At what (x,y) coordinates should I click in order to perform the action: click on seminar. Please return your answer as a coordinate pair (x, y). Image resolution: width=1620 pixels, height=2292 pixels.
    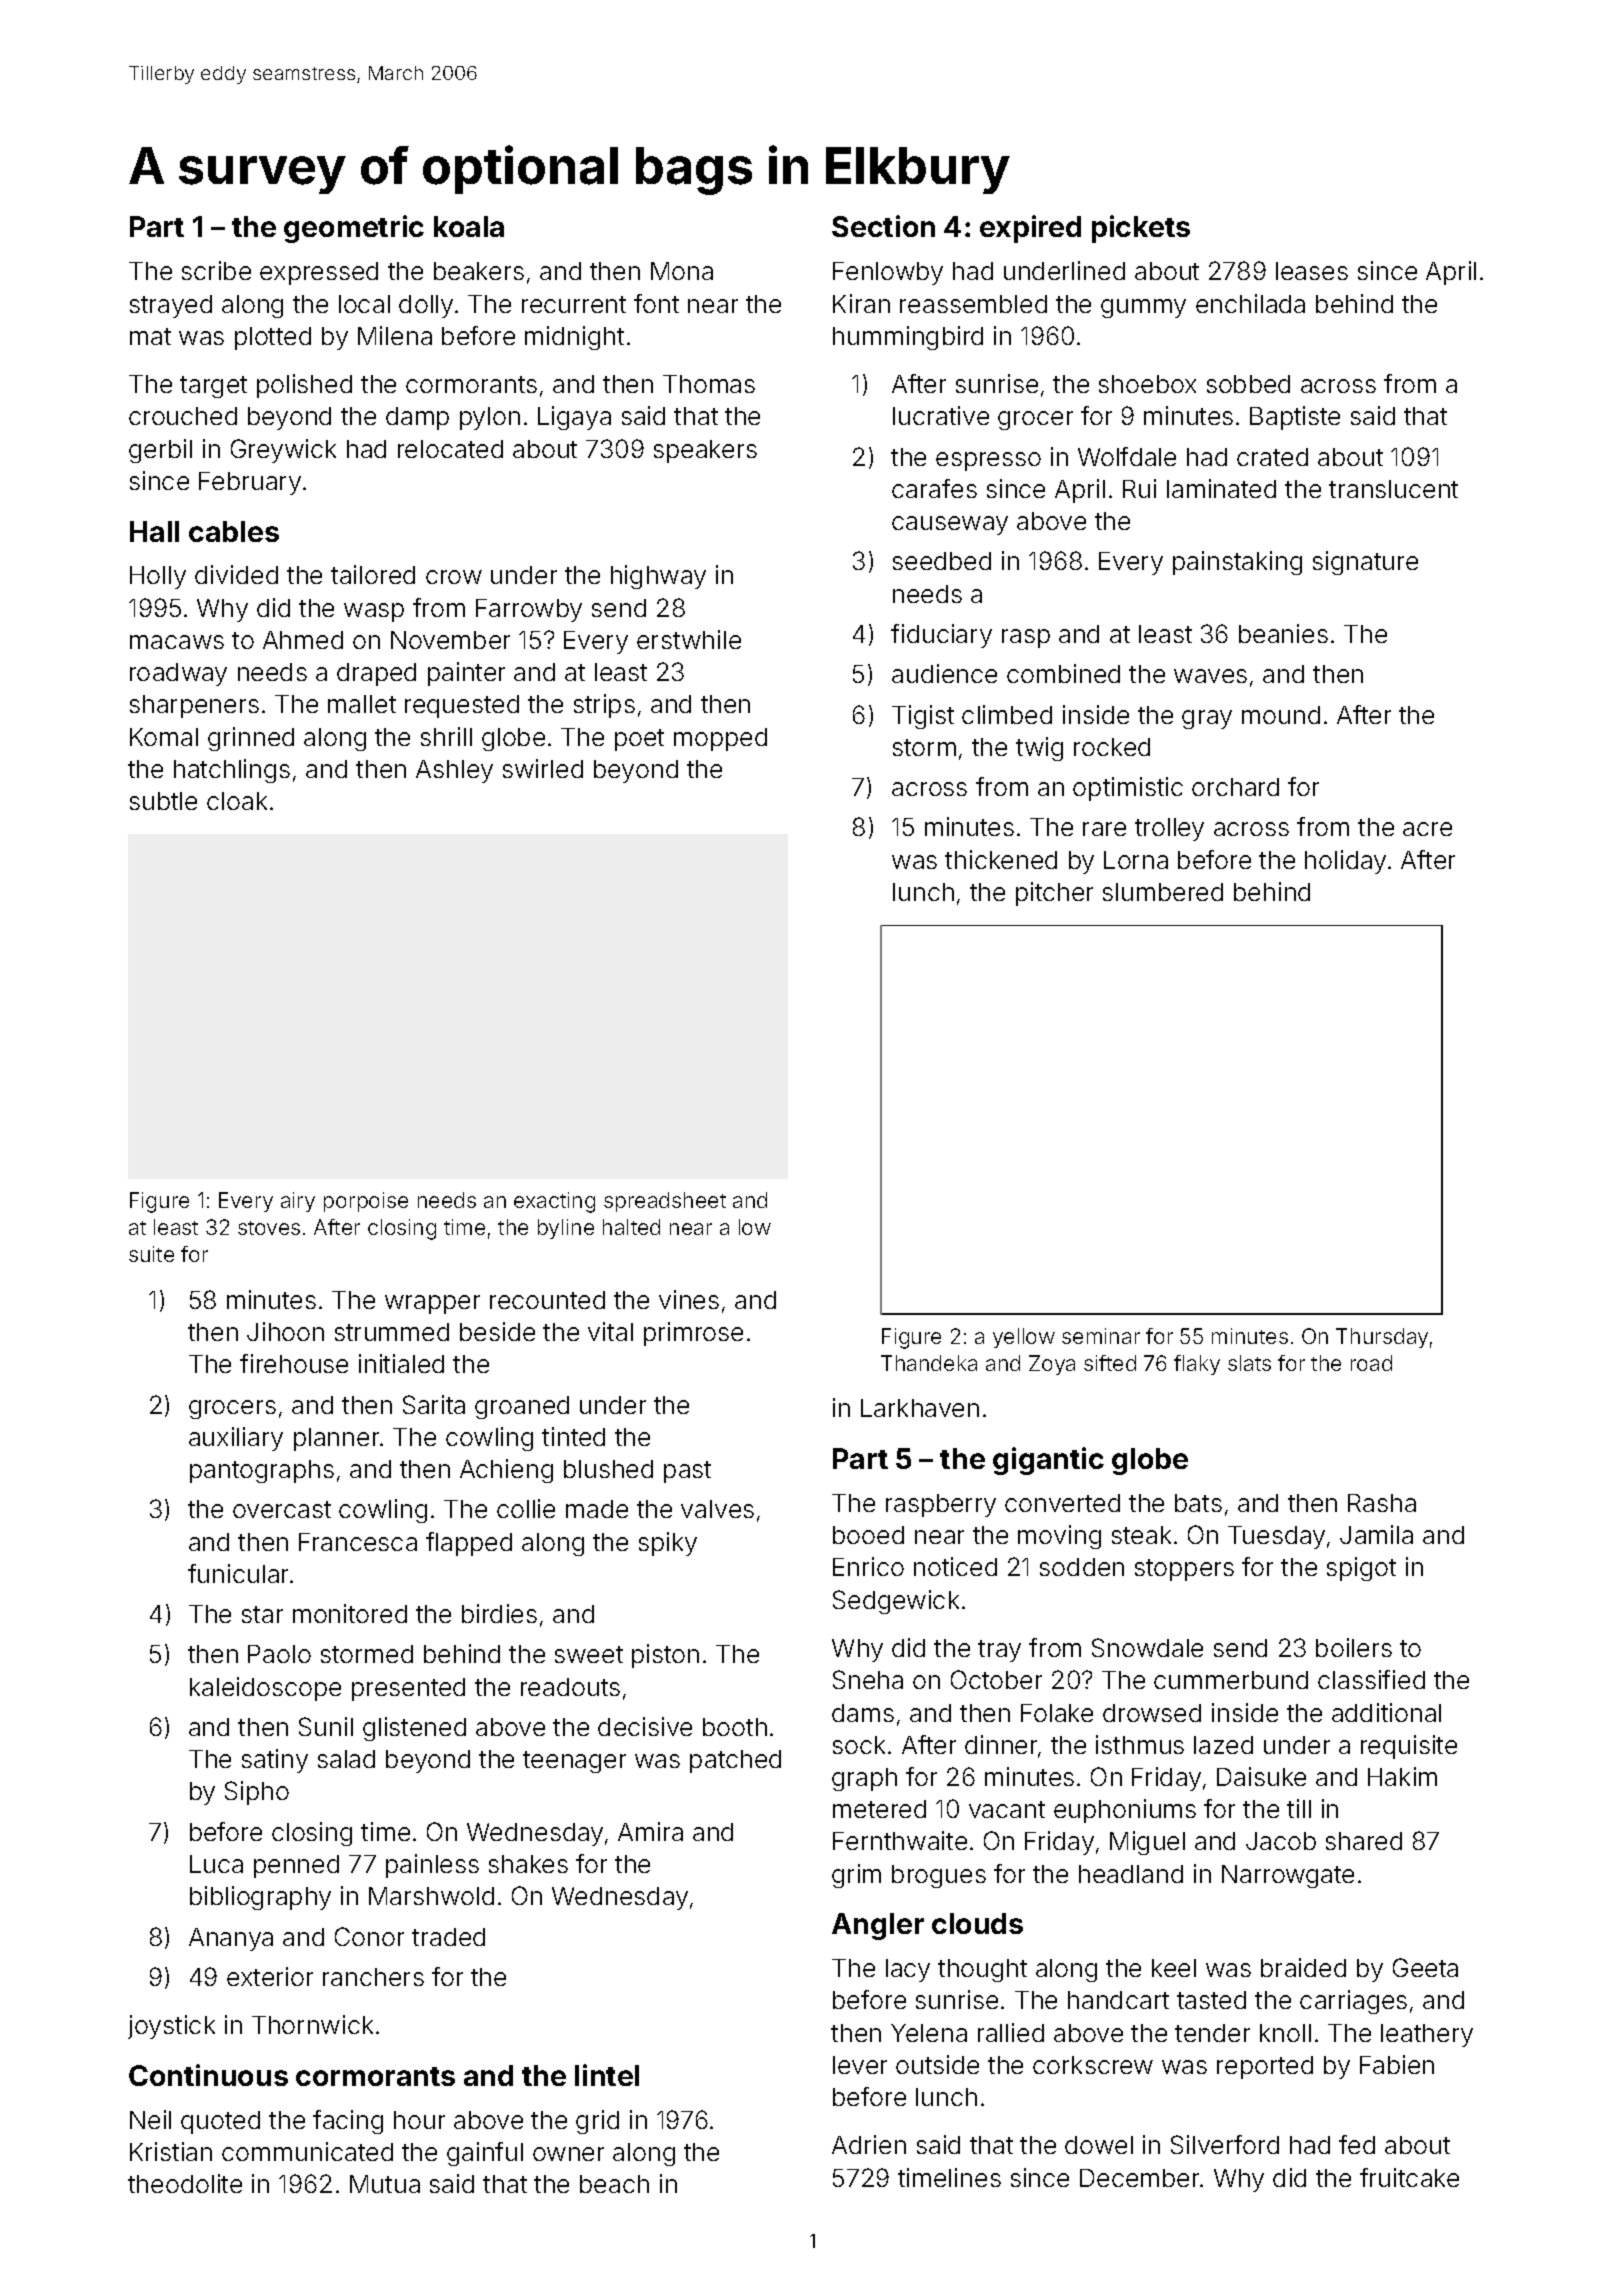
    Looking at the image, I should click on (1101, 1336).
